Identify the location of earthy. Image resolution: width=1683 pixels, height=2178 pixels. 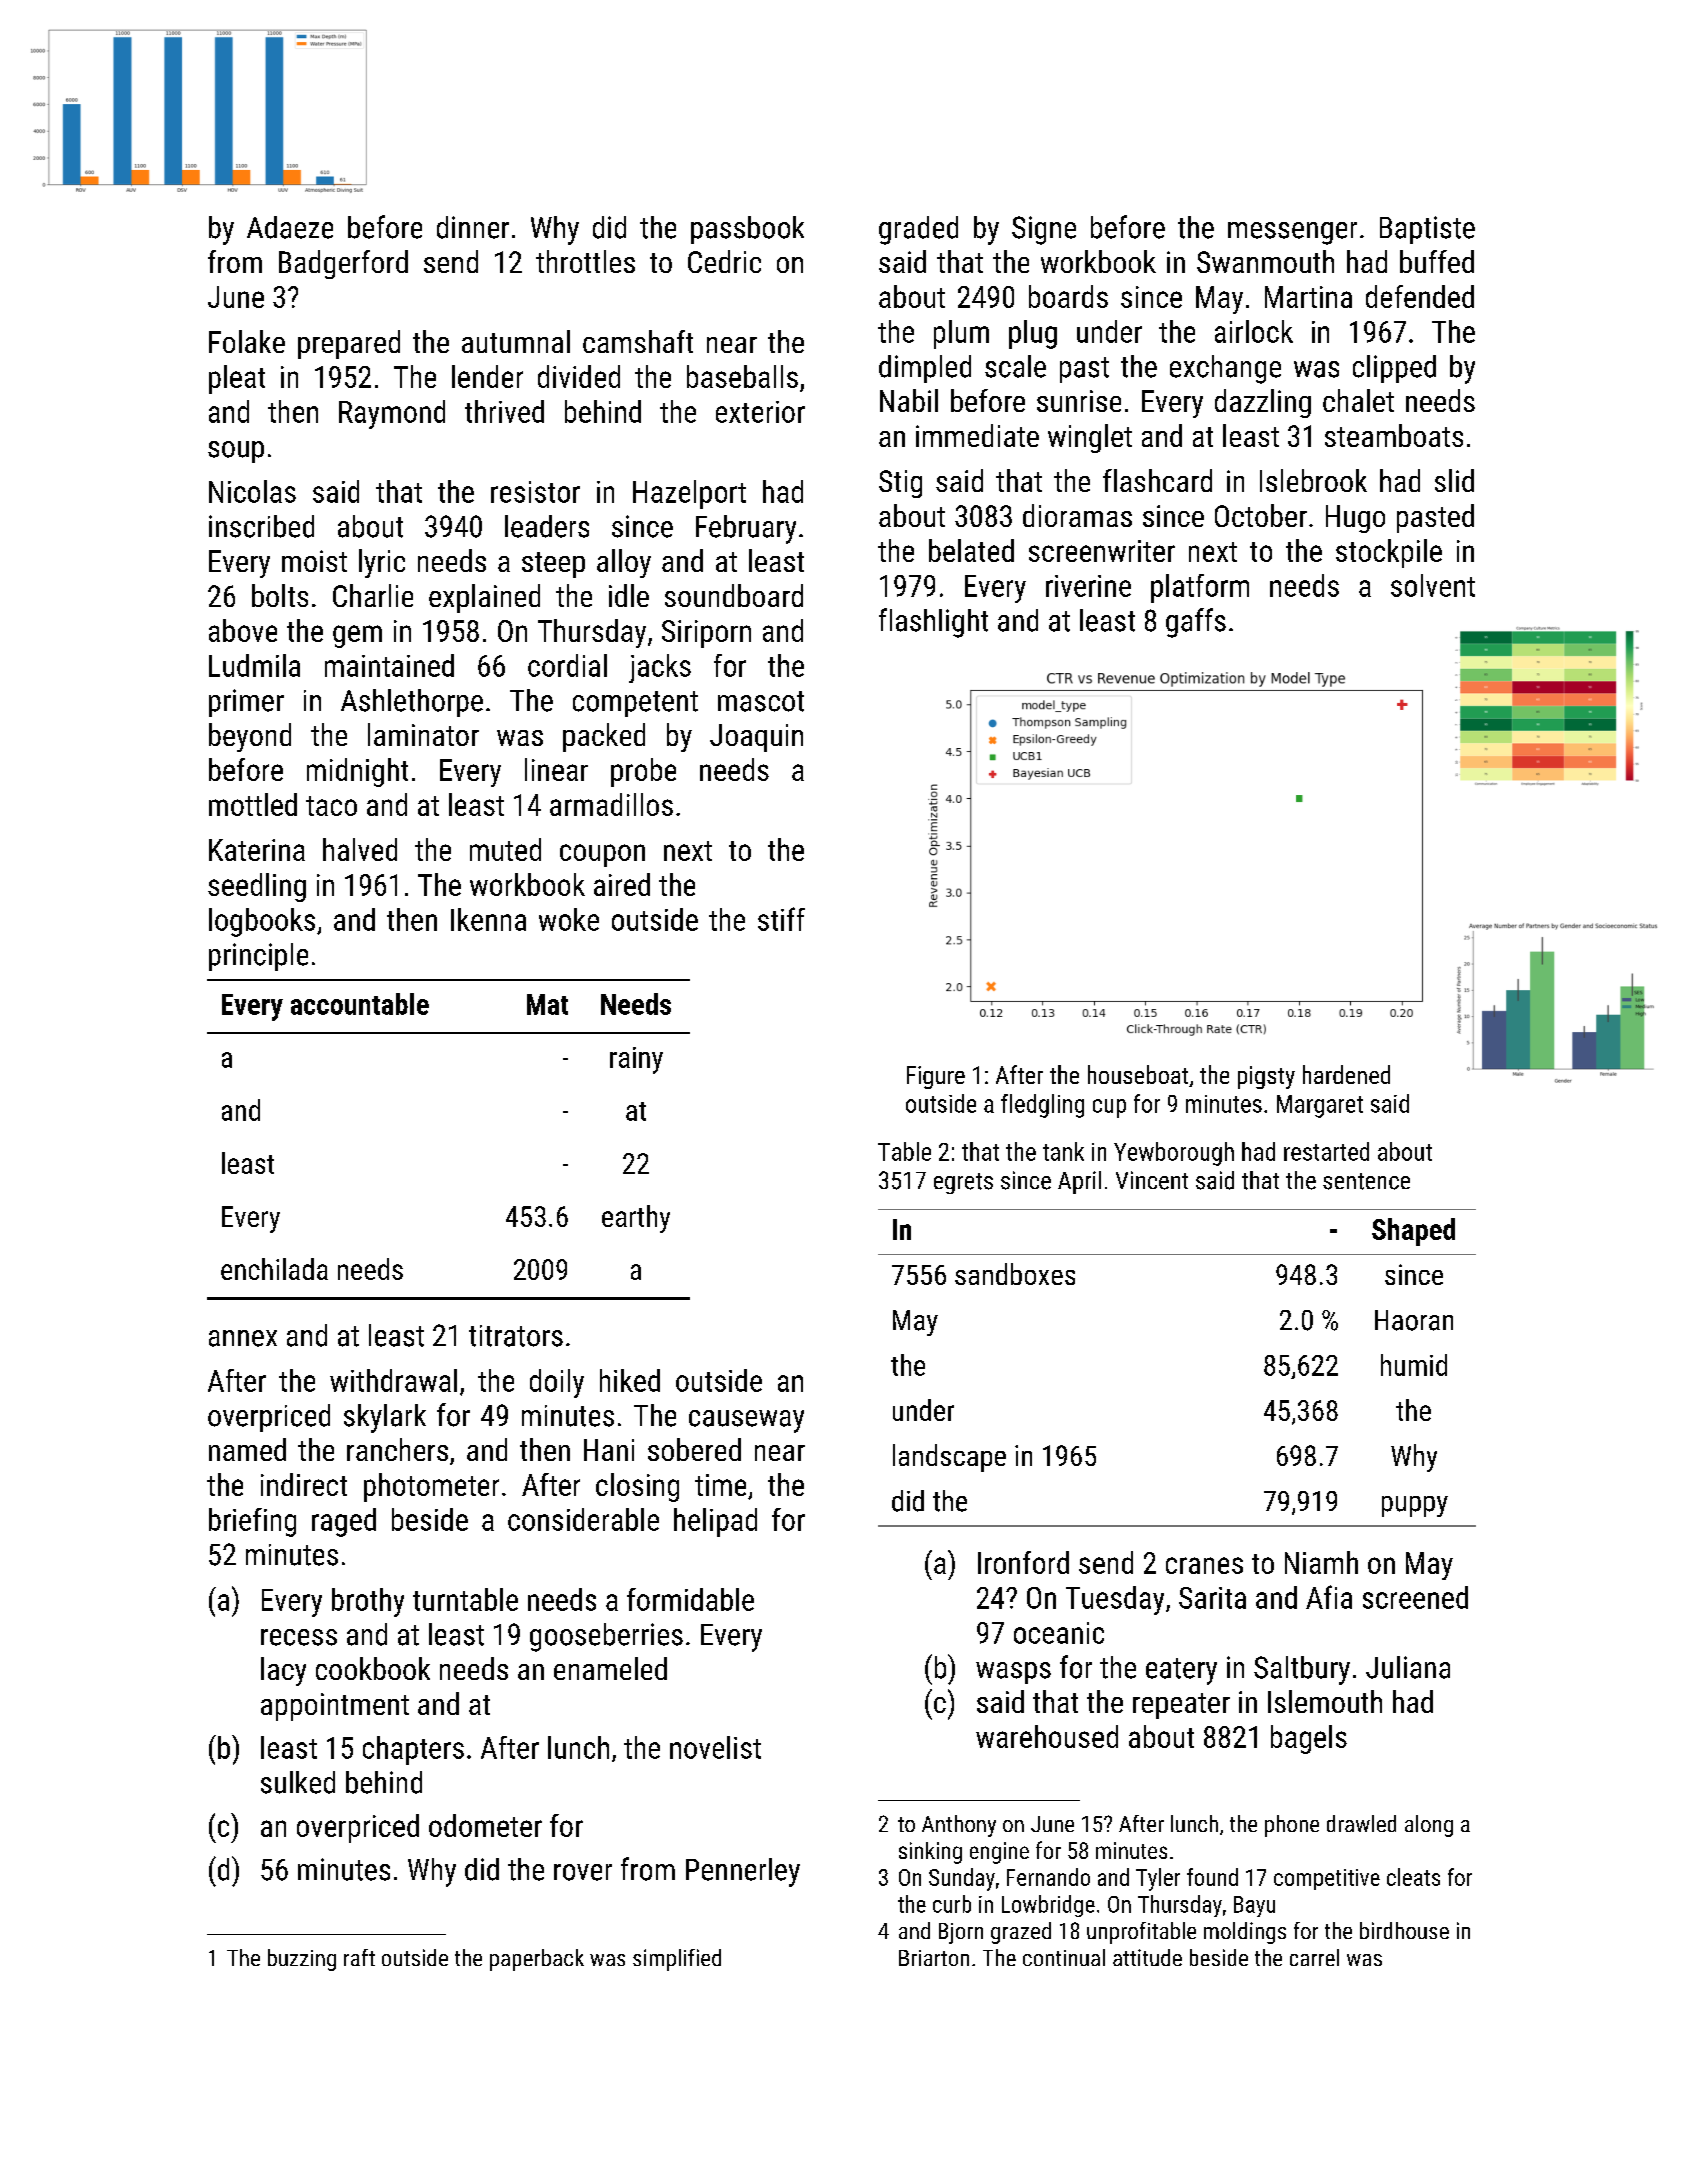
(636, 1219).
